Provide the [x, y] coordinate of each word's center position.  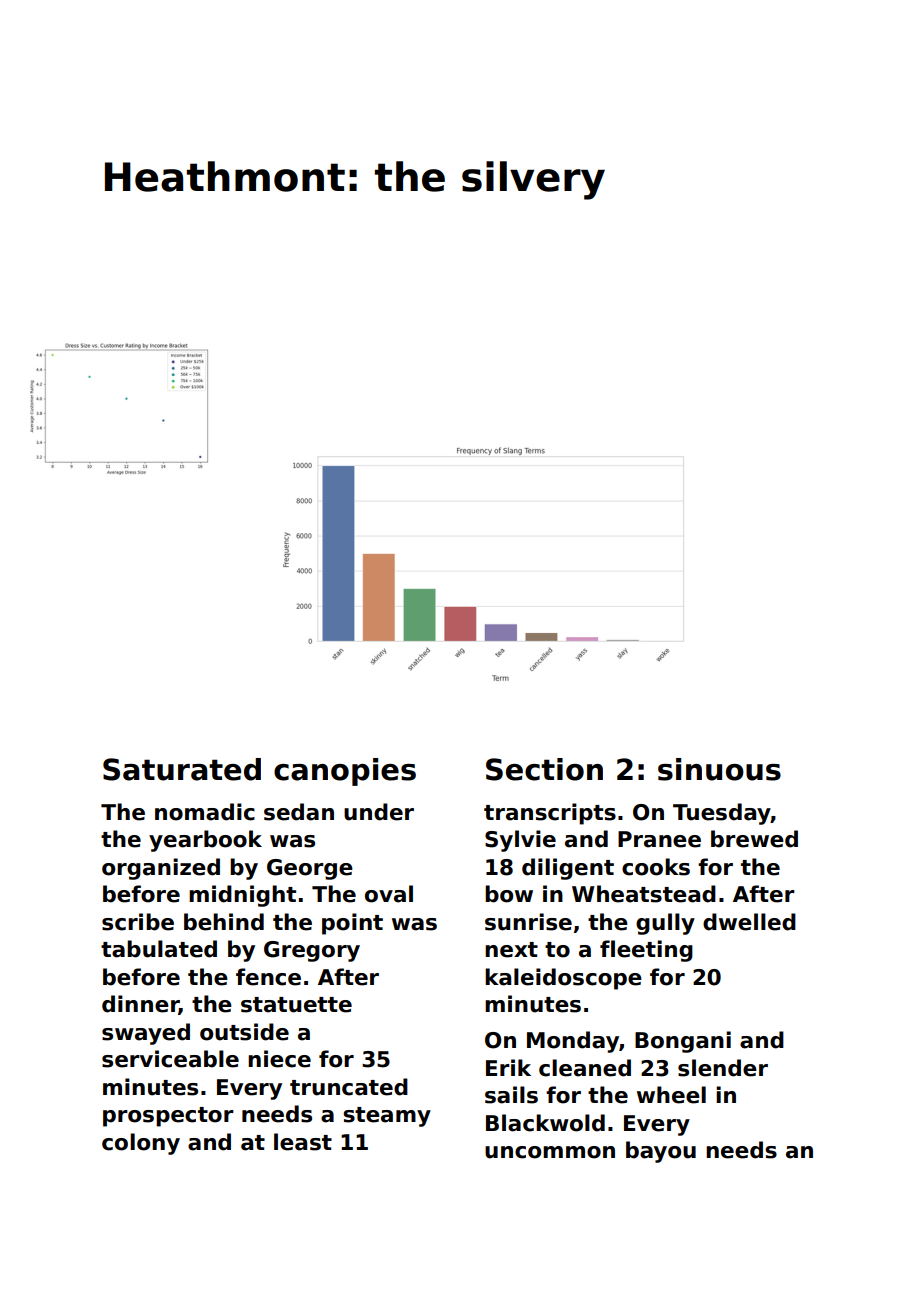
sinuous [719, 769]
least [303, 1142]
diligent [568, 869]
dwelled [749, 922]
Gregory [312, 951]
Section [544, 769]
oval [389, 894]
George [310, 869]
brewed [754, 839]
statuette [296, 1005]
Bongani [683, 1042]
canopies [345, 772]
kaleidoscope [563, 979]
